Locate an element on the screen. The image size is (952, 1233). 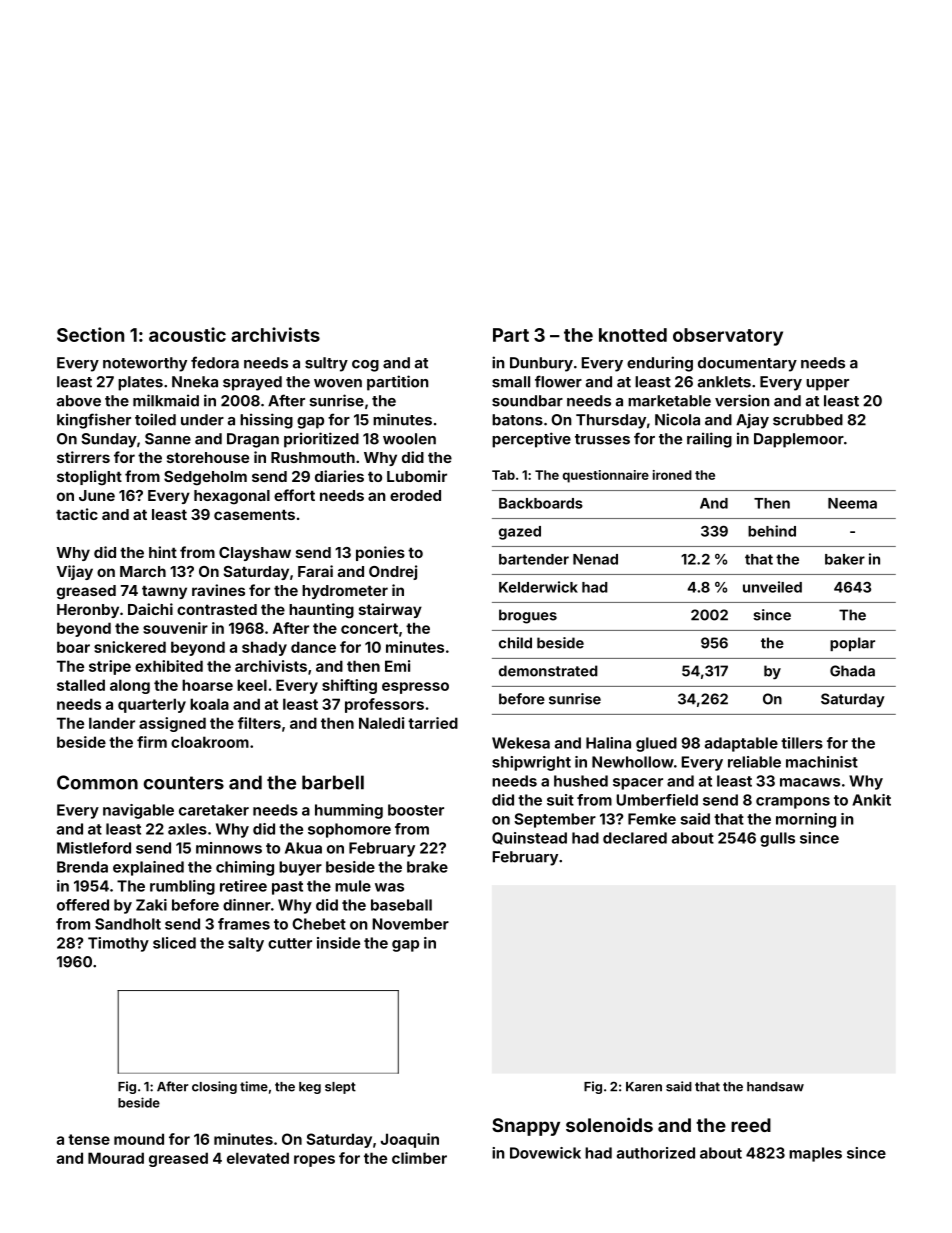
unveiled is located at coordinates (772, 587).
